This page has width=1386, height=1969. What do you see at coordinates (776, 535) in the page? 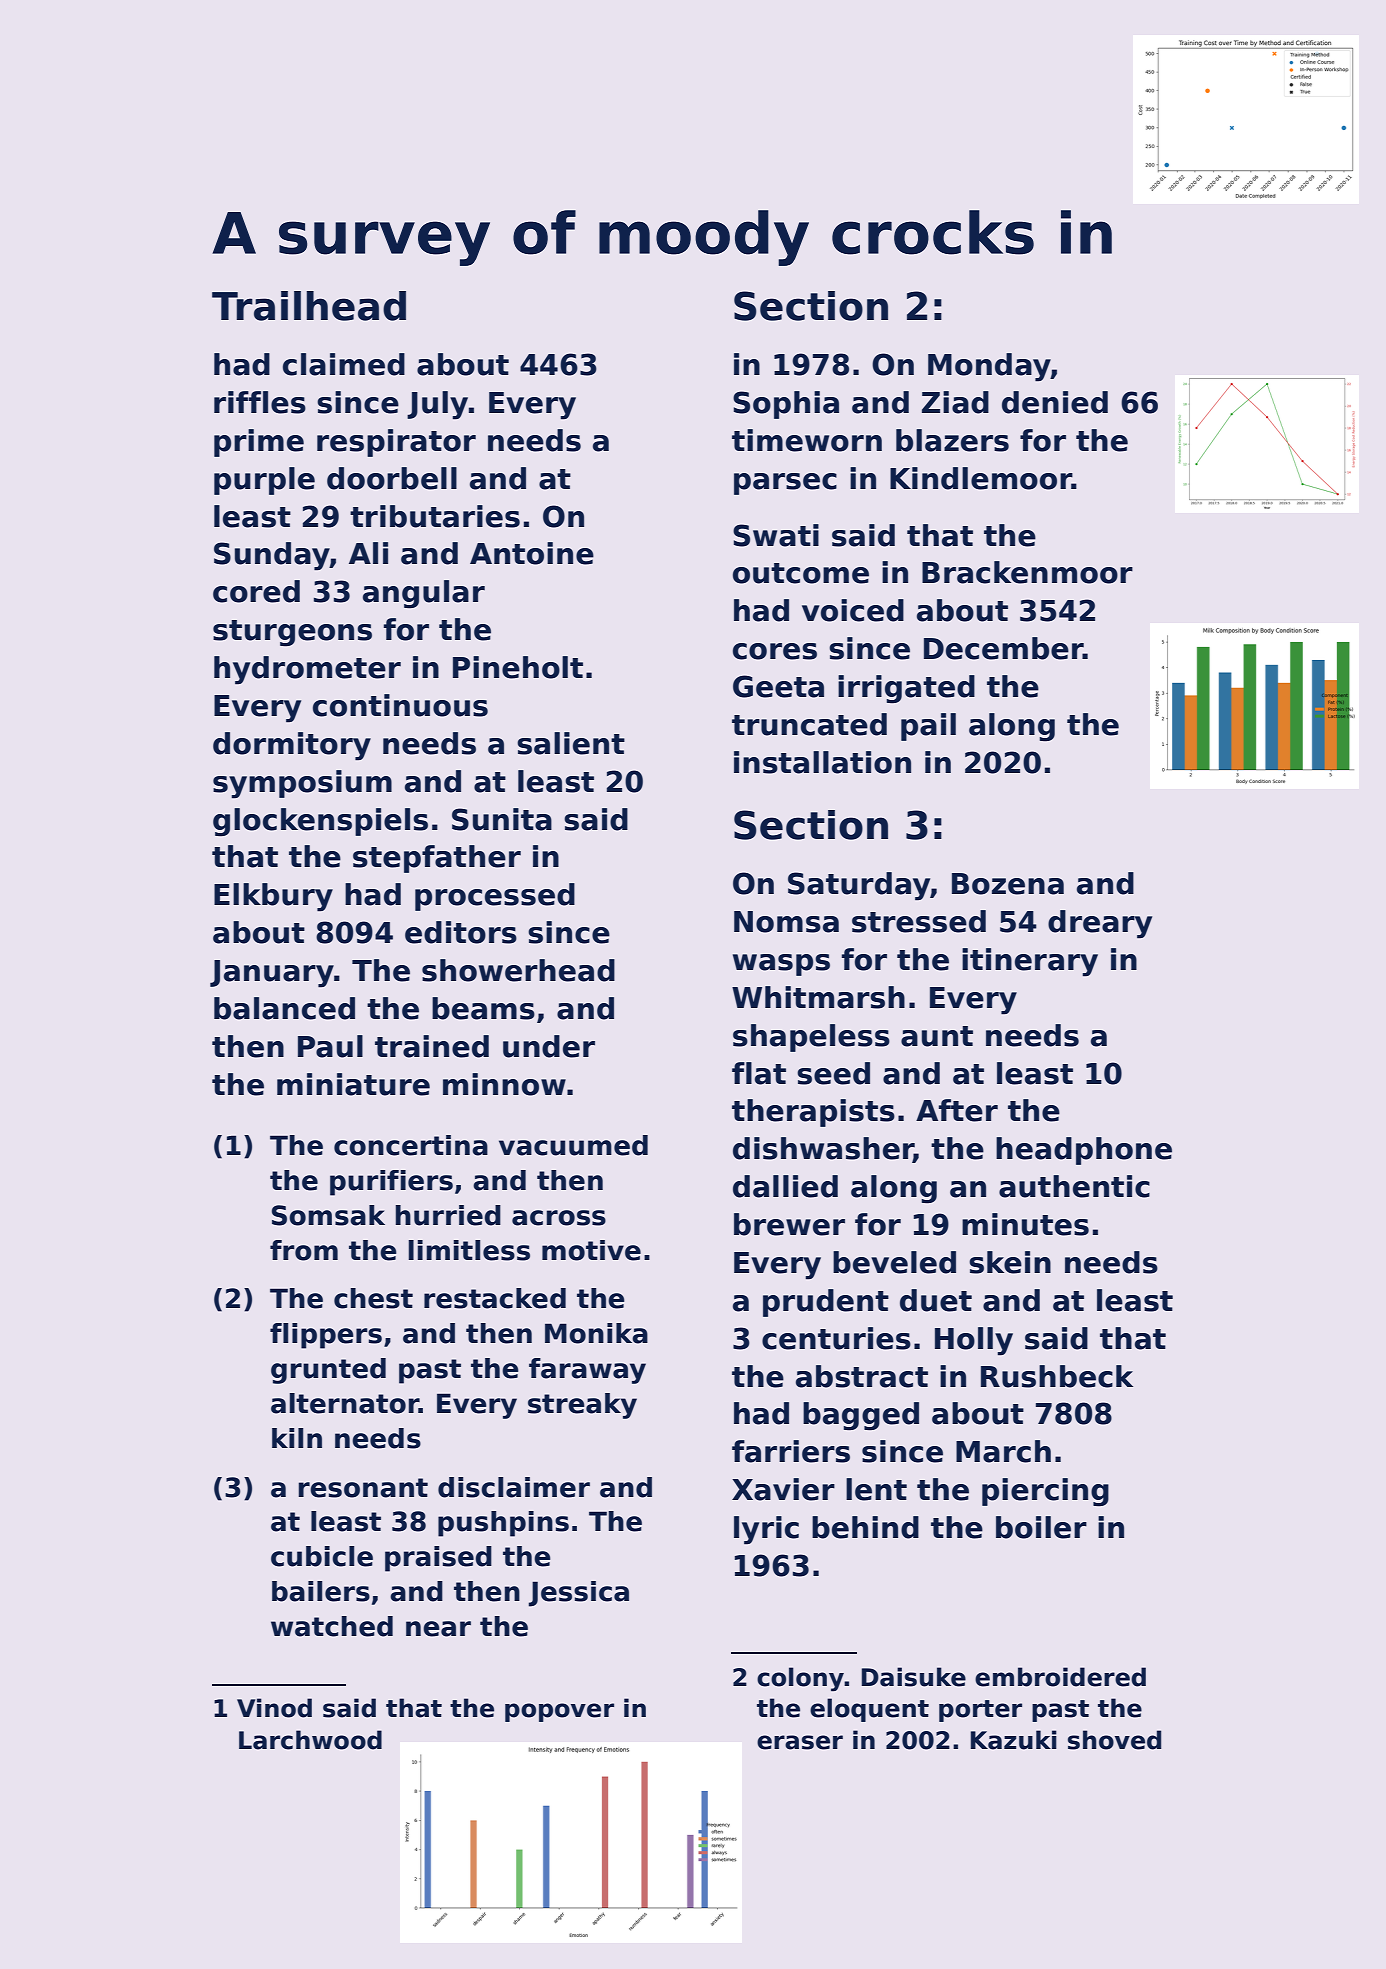
I see `Swati` at bounding box center [776, 535].
